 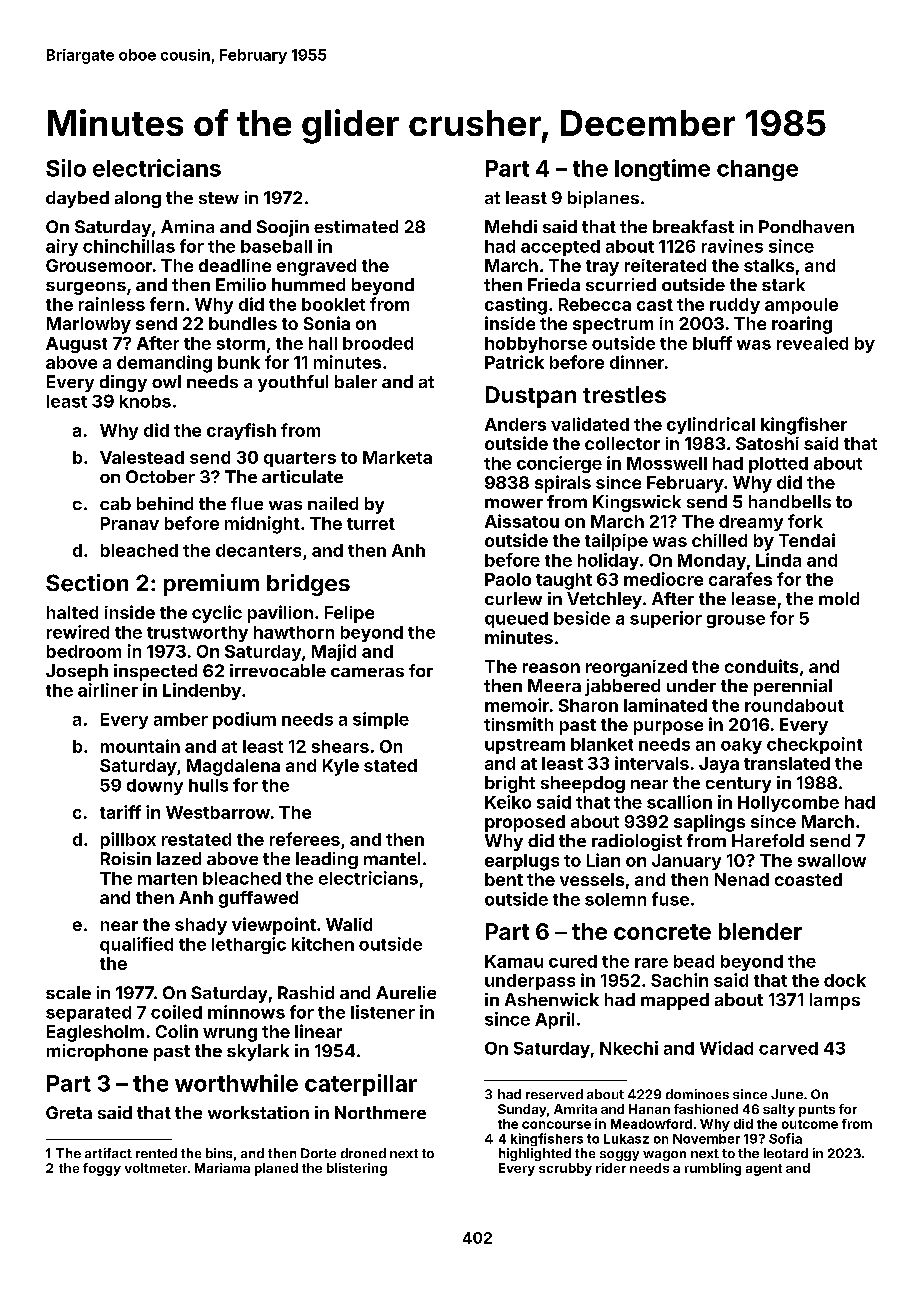 I want to click on reiterated, so click(x=665, y=265).
